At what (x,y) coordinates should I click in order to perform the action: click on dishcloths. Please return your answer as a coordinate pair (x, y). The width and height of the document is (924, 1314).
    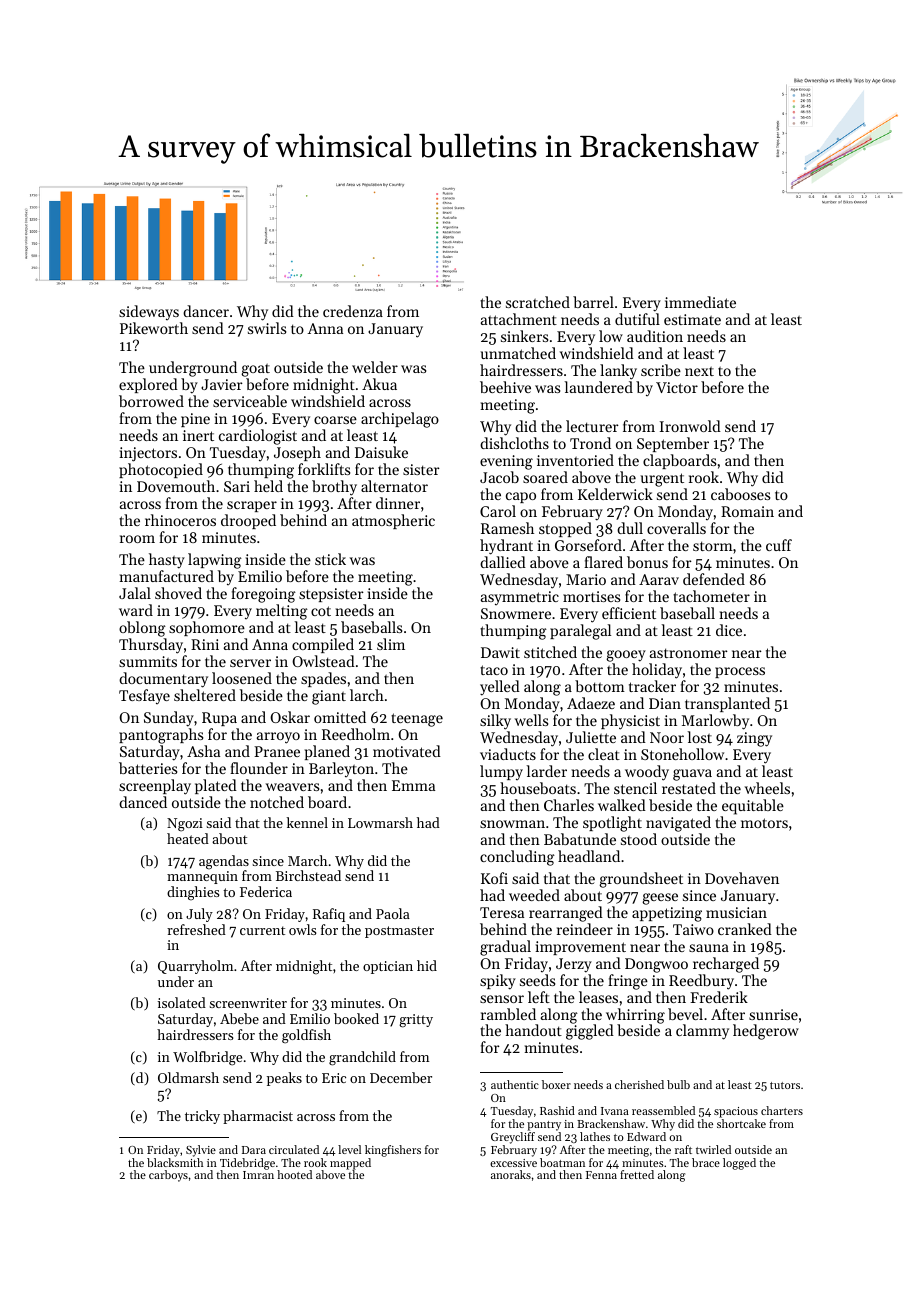
    Looking at the image, I should click on (514, 443).
